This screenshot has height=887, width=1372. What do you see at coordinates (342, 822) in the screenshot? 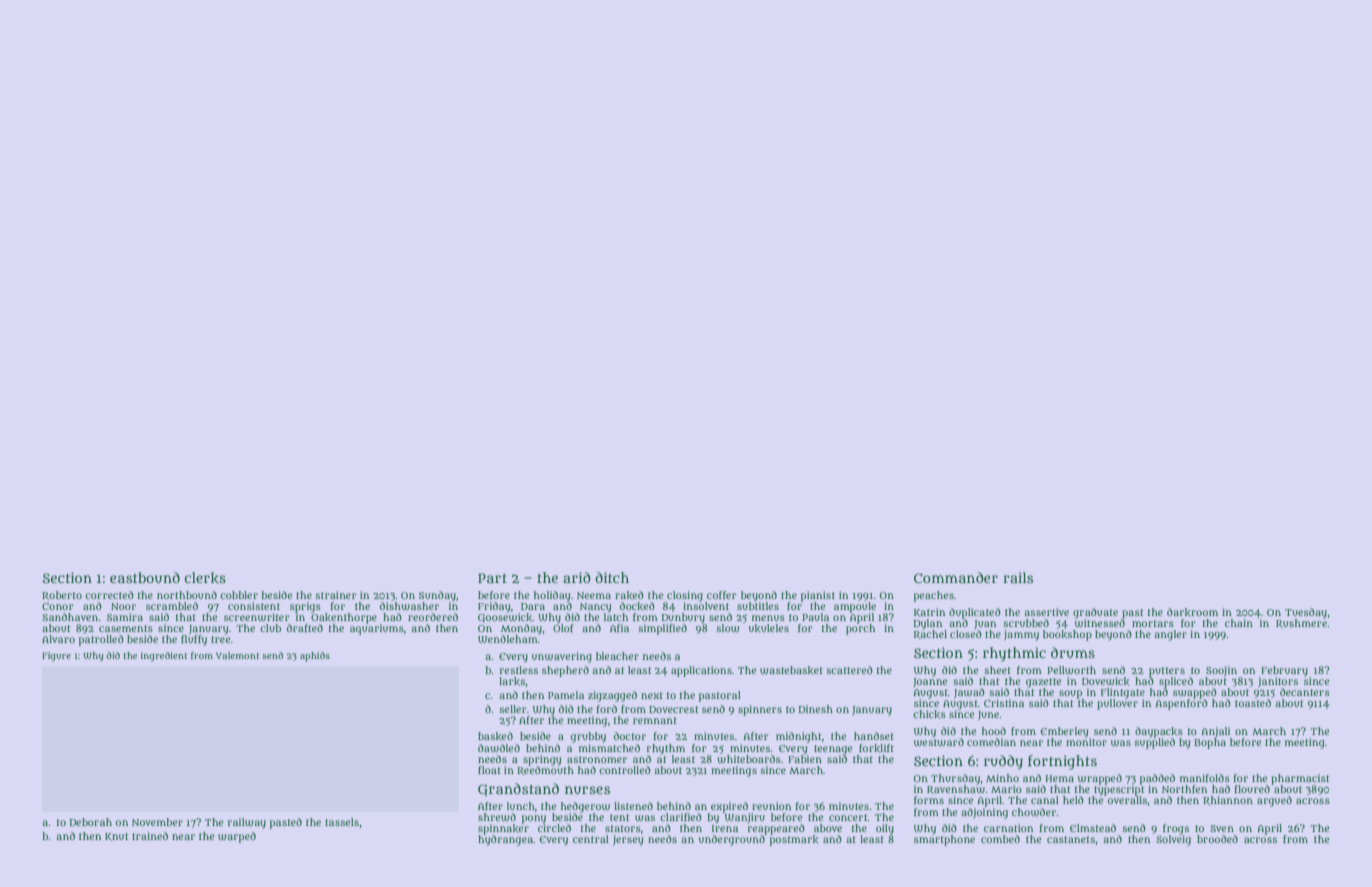
I see `tassels` at bounding box center [342, 822].
